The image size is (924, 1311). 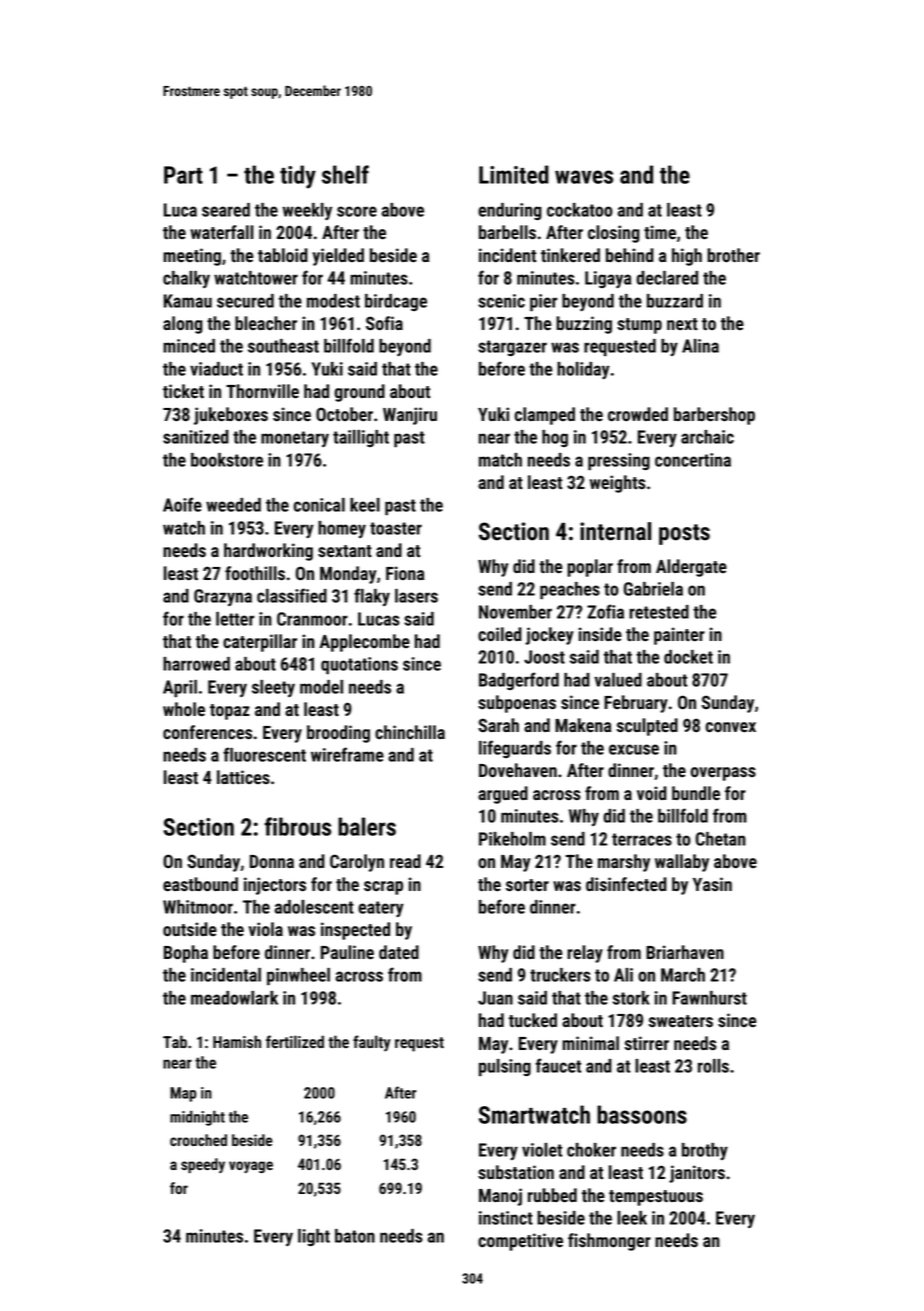 What do you see at coordinates (505, 1067) in the screenshot?
I see `pulsing` at bounding box center [505, 1067].
